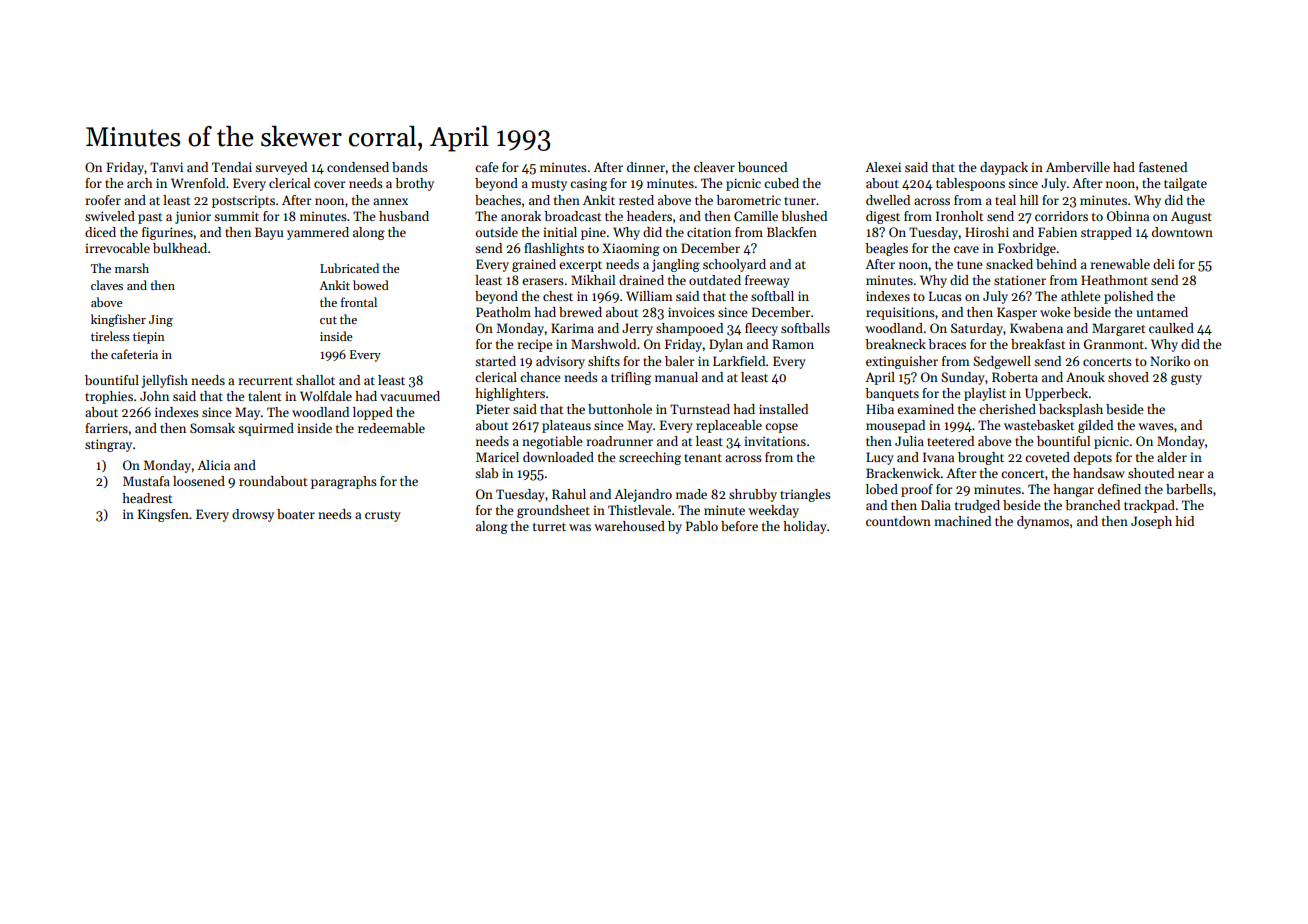  What do you see at coordinates (521, 216) in the image?
I see `anorak` at bounding box center [521, 216].
